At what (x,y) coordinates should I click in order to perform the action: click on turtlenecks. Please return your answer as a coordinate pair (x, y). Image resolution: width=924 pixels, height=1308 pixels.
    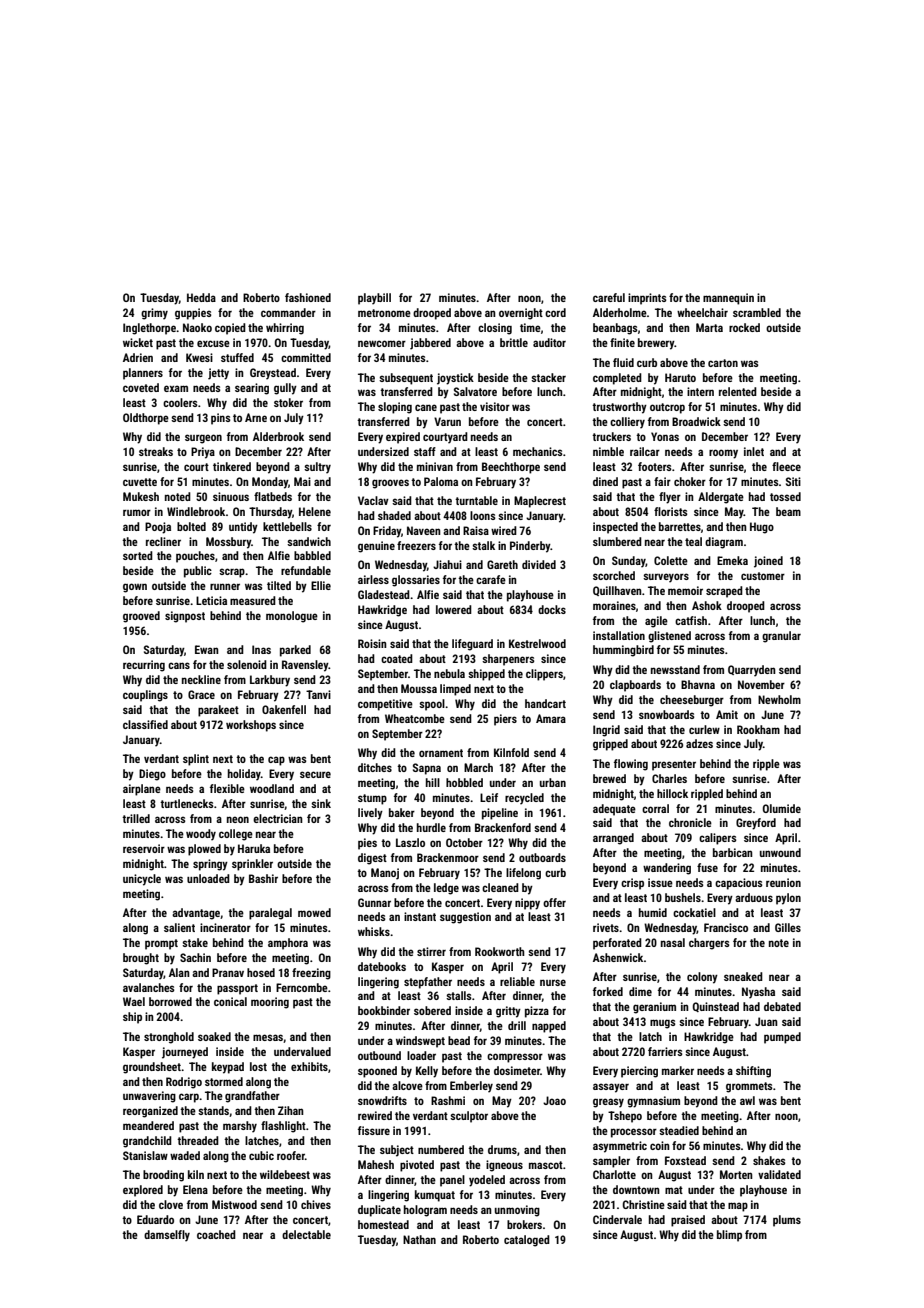
    Looking at the image, I should click on (187, 803).
